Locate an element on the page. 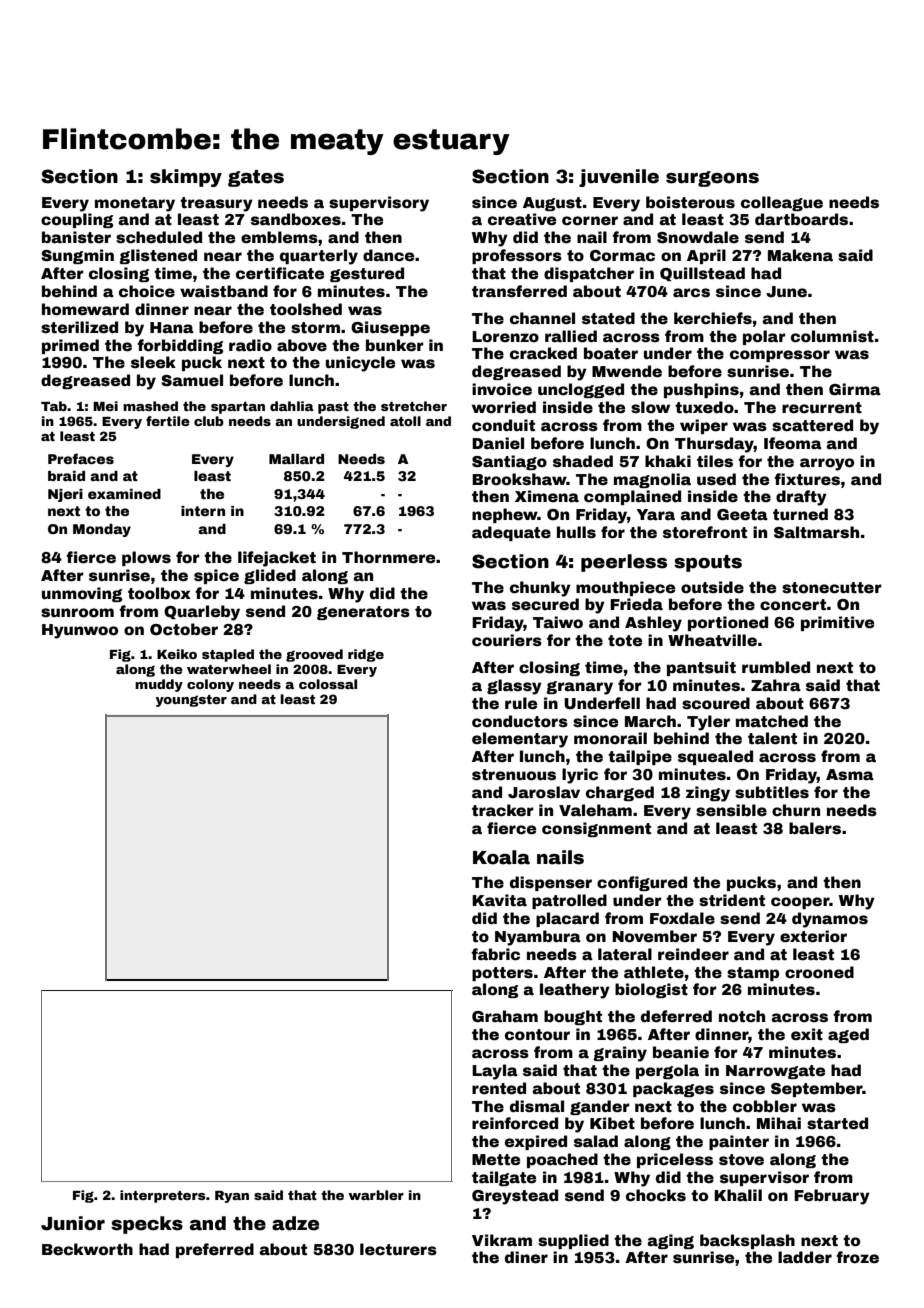  unmoving is located at coordinates (82, 594).
